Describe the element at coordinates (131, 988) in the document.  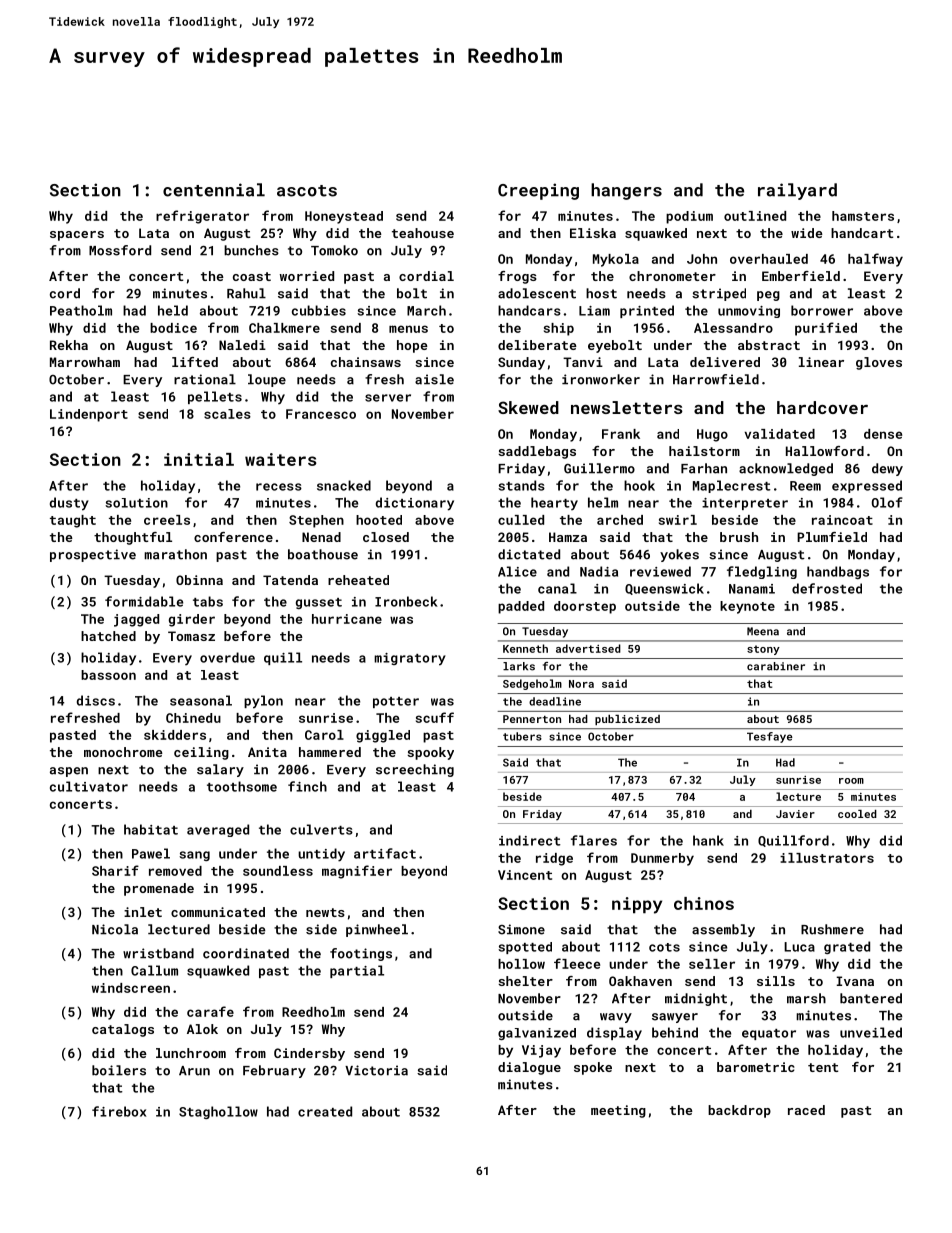
I see `windscreen` at that location.
